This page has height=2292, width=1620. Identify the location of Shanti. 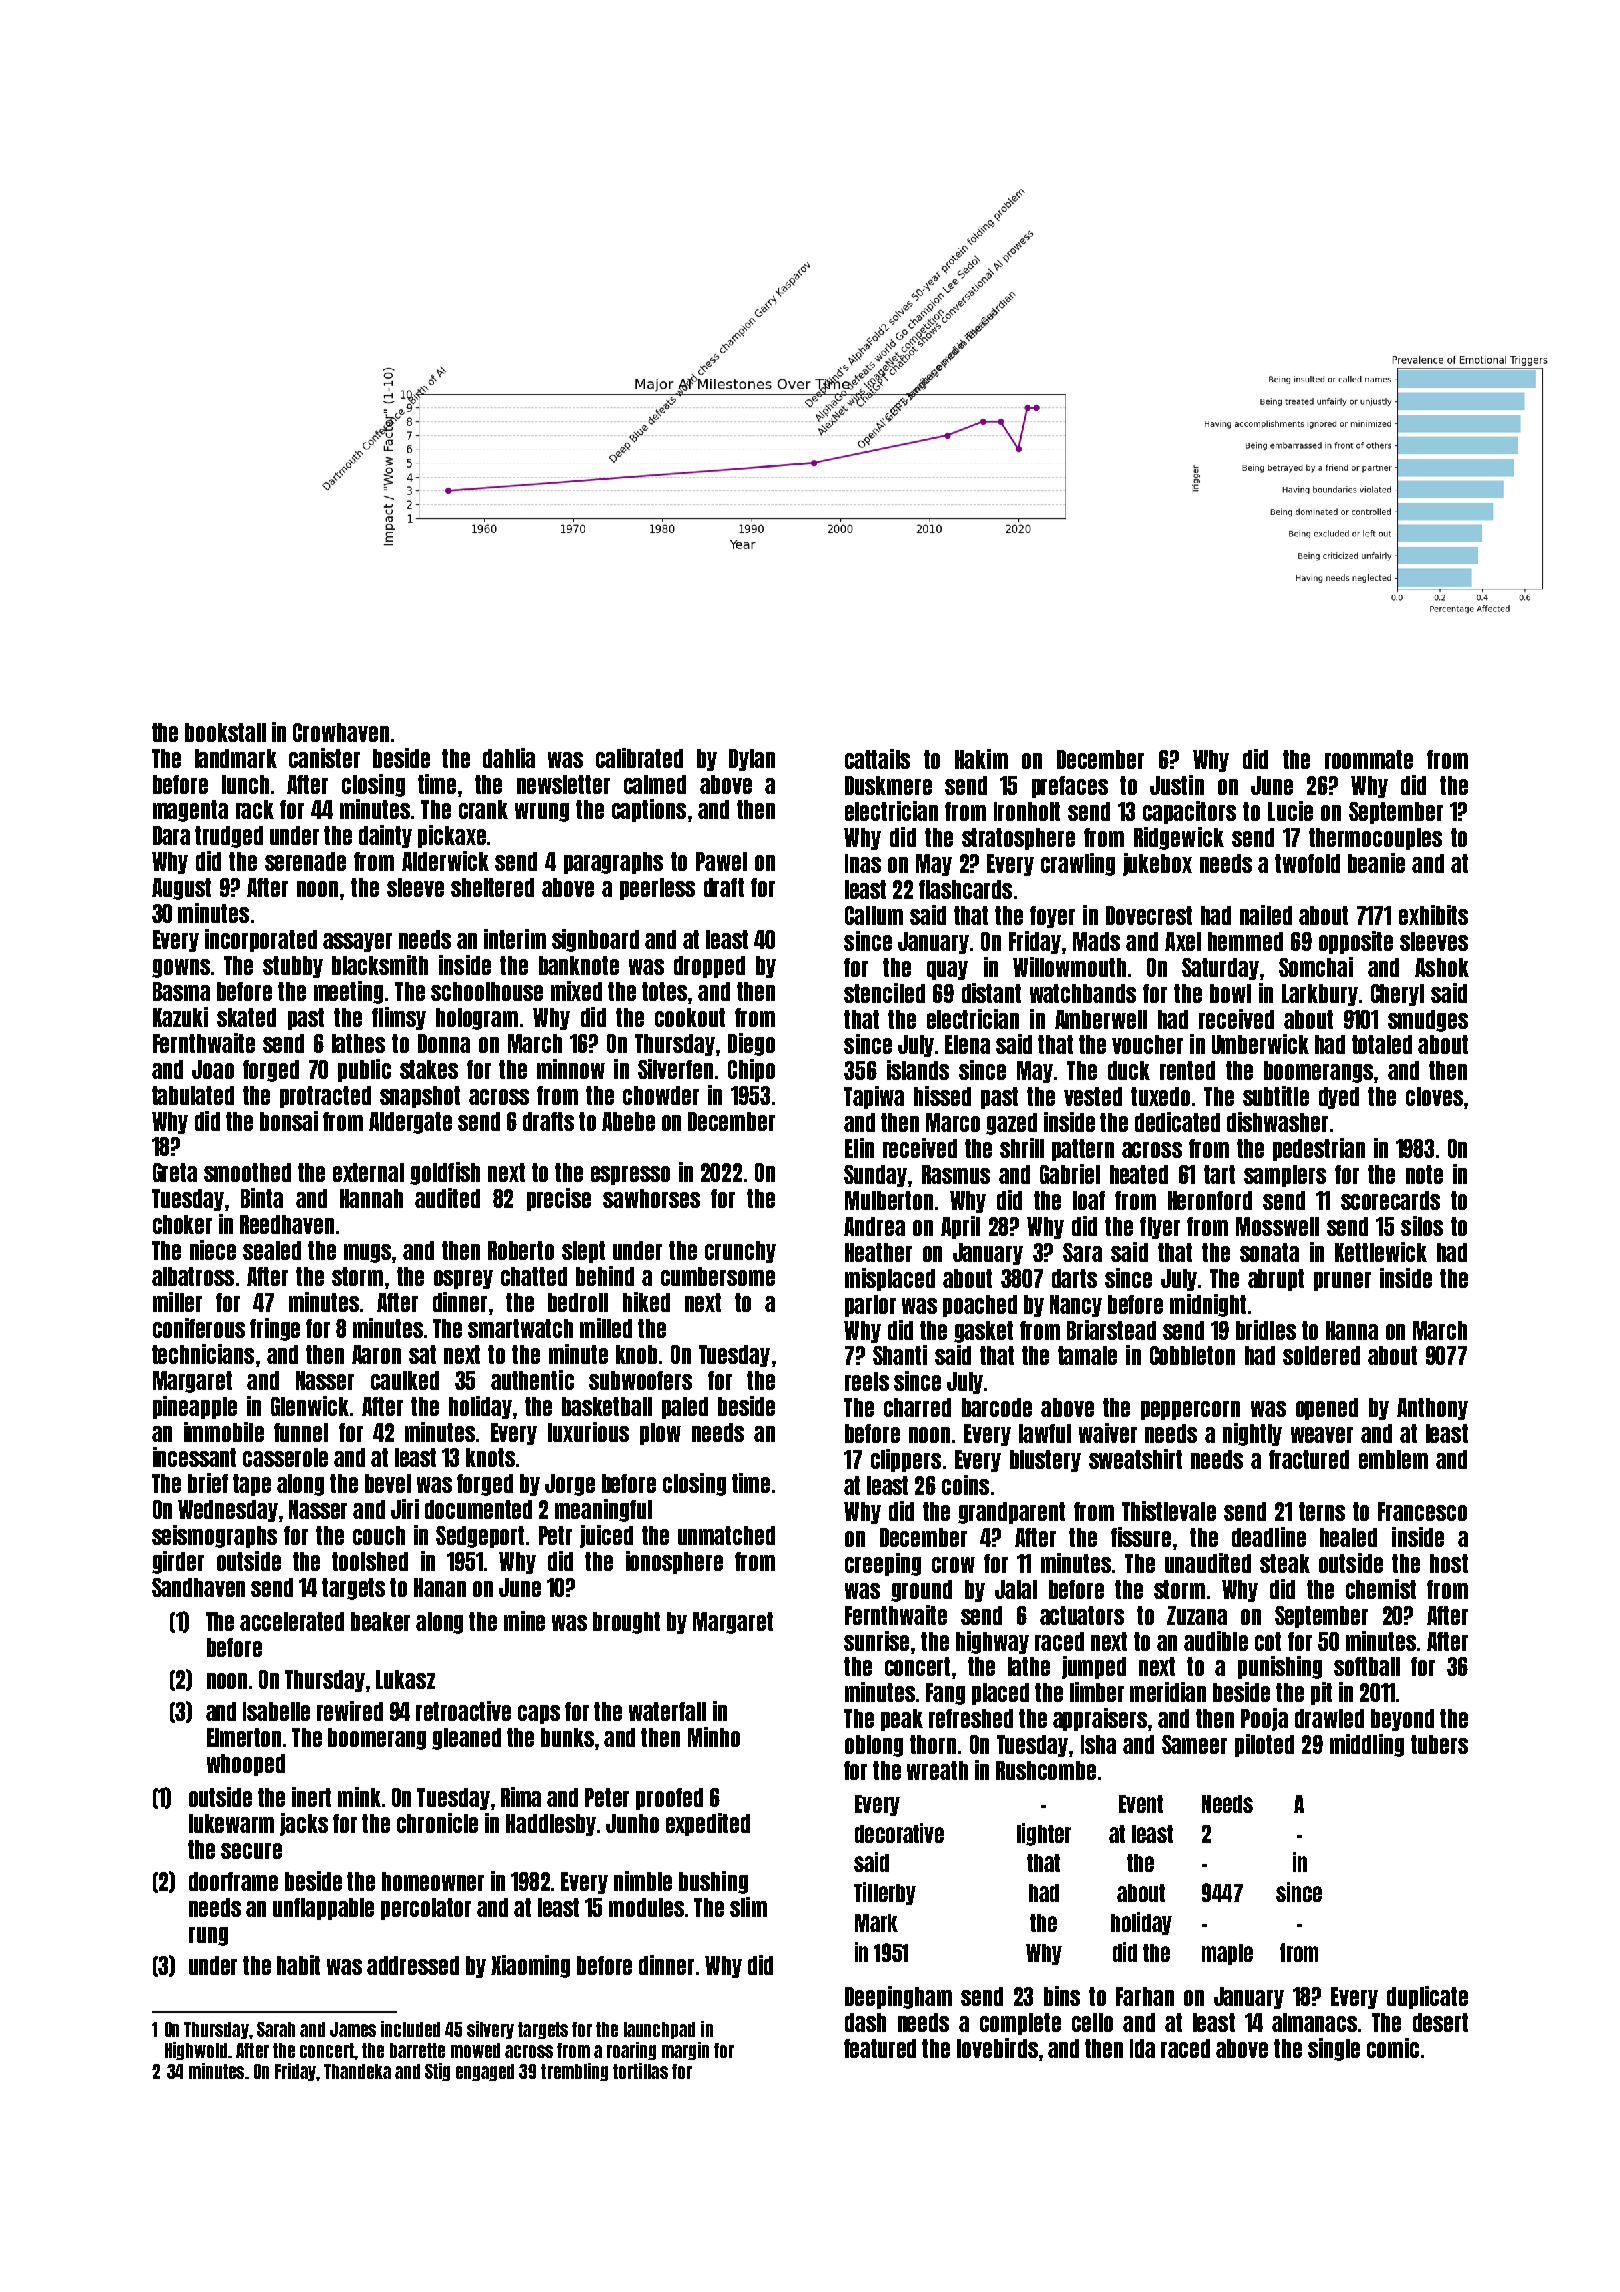
(900, 1355).
